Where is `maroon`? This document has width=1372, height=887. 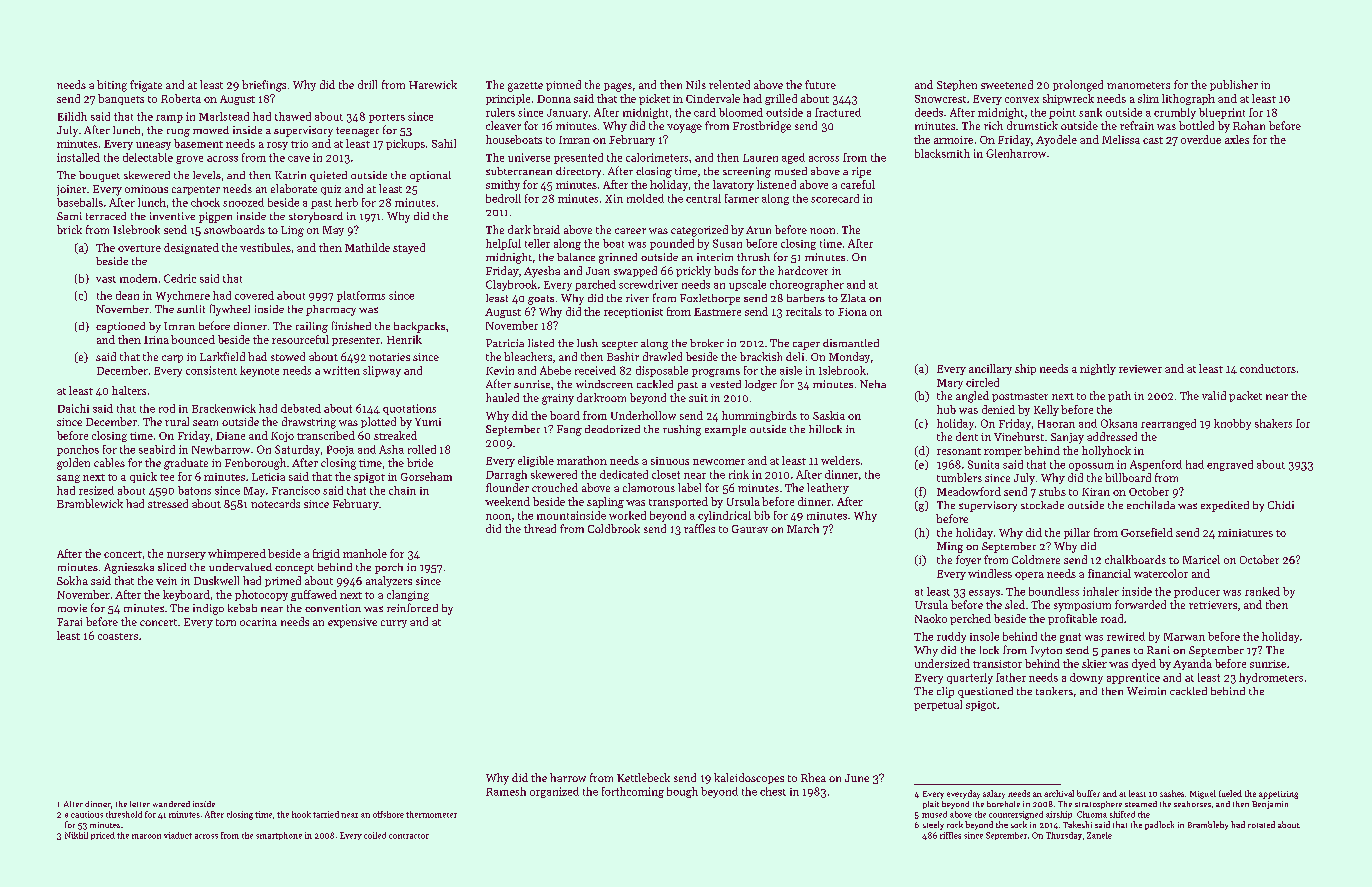 maroon is located at coordinates (146, 836).
